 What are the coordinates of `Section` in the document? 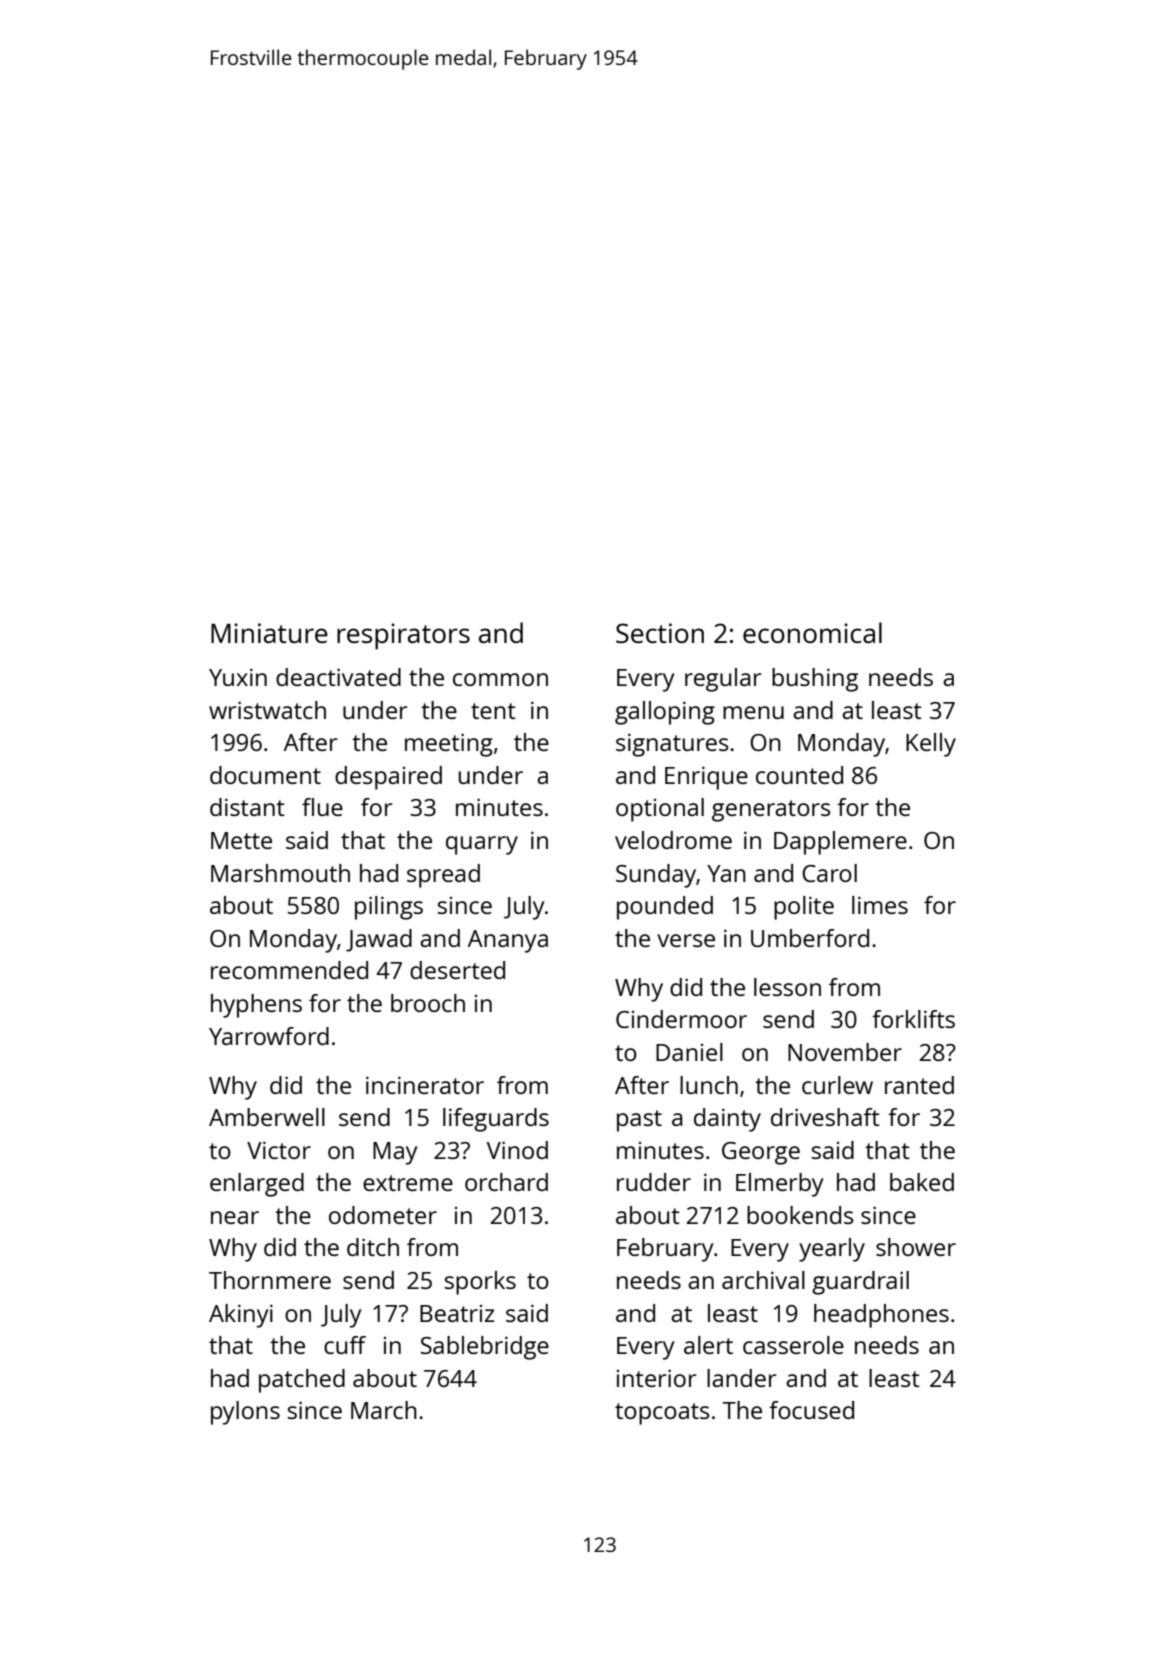 It's located at (660, 633).
